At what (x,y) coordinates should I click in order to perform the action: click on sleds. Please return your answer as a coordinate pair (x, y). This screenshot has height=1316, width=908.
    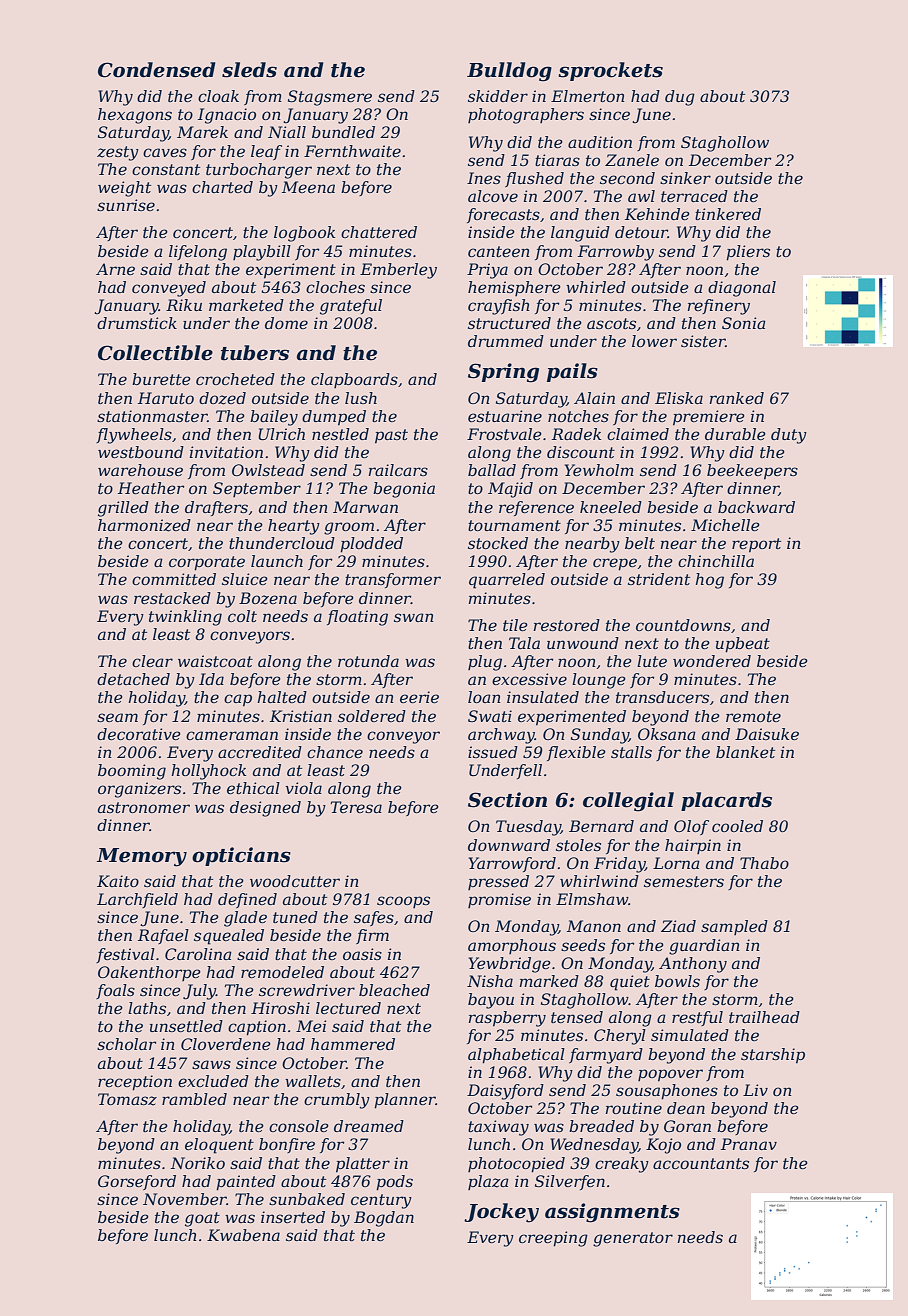
    Looking at the image, I should click on (249, 70).
